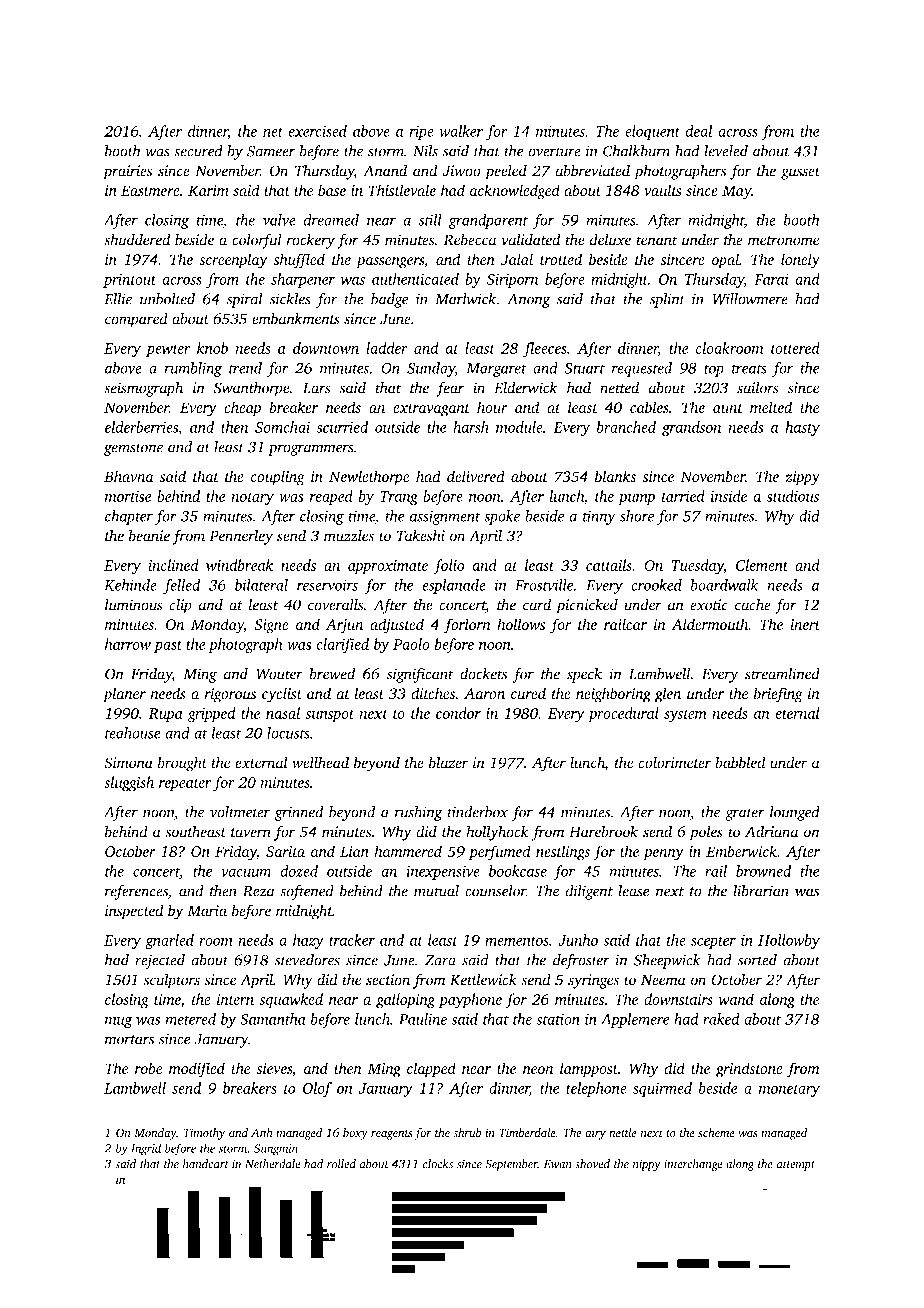 Image resolution: width=924 pixels, height=1308 pixels. Describe the element at coordinates (495, 891) in the screenshot. I see `counselor` at that location.
